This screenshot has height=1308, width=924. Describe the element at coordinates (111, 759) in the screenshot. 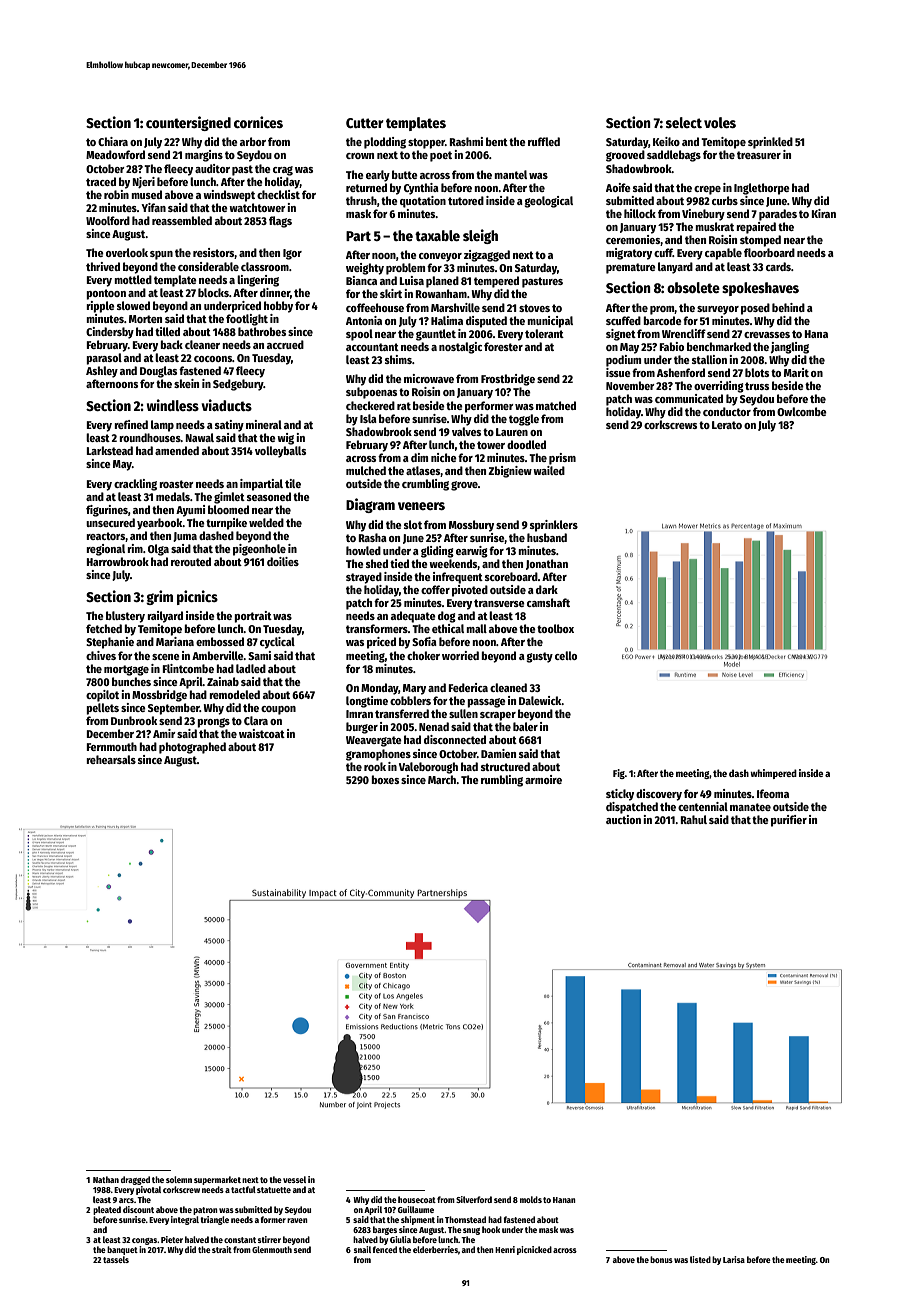

I see `rehearsals` at that location.
